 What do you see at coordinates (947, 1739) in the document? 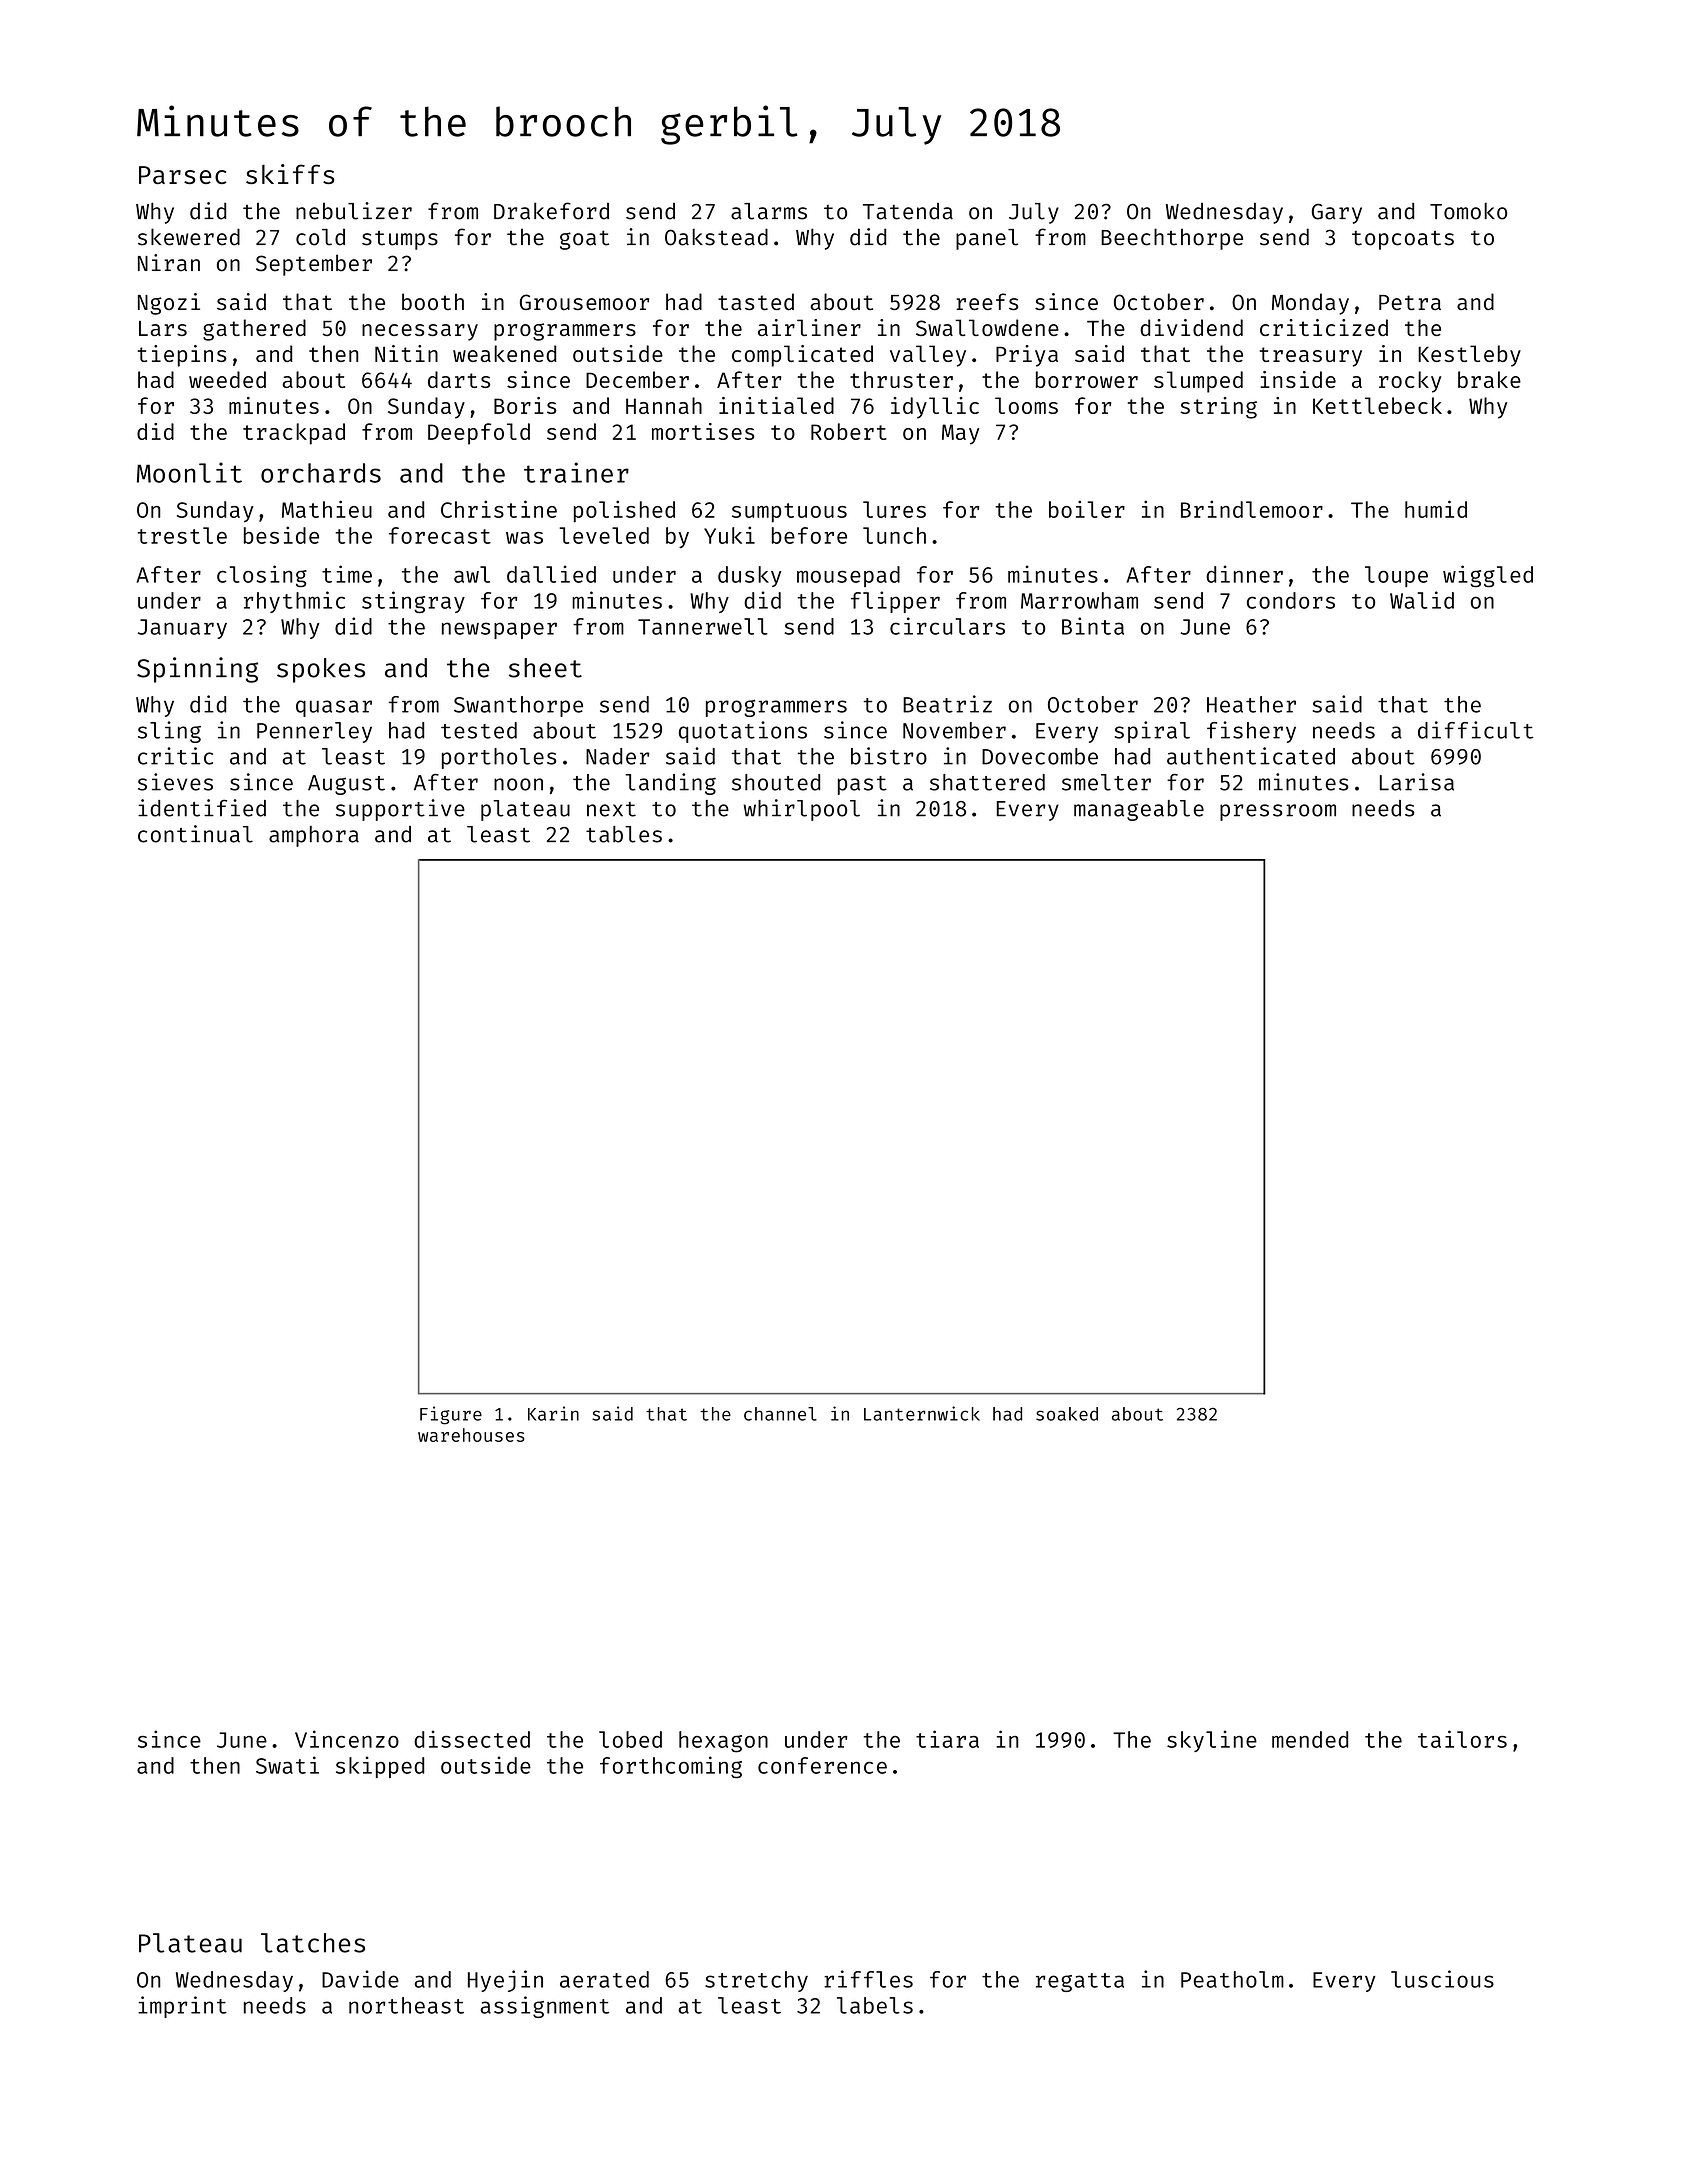
I see `tiara` at bounding box center [947, 1739].
